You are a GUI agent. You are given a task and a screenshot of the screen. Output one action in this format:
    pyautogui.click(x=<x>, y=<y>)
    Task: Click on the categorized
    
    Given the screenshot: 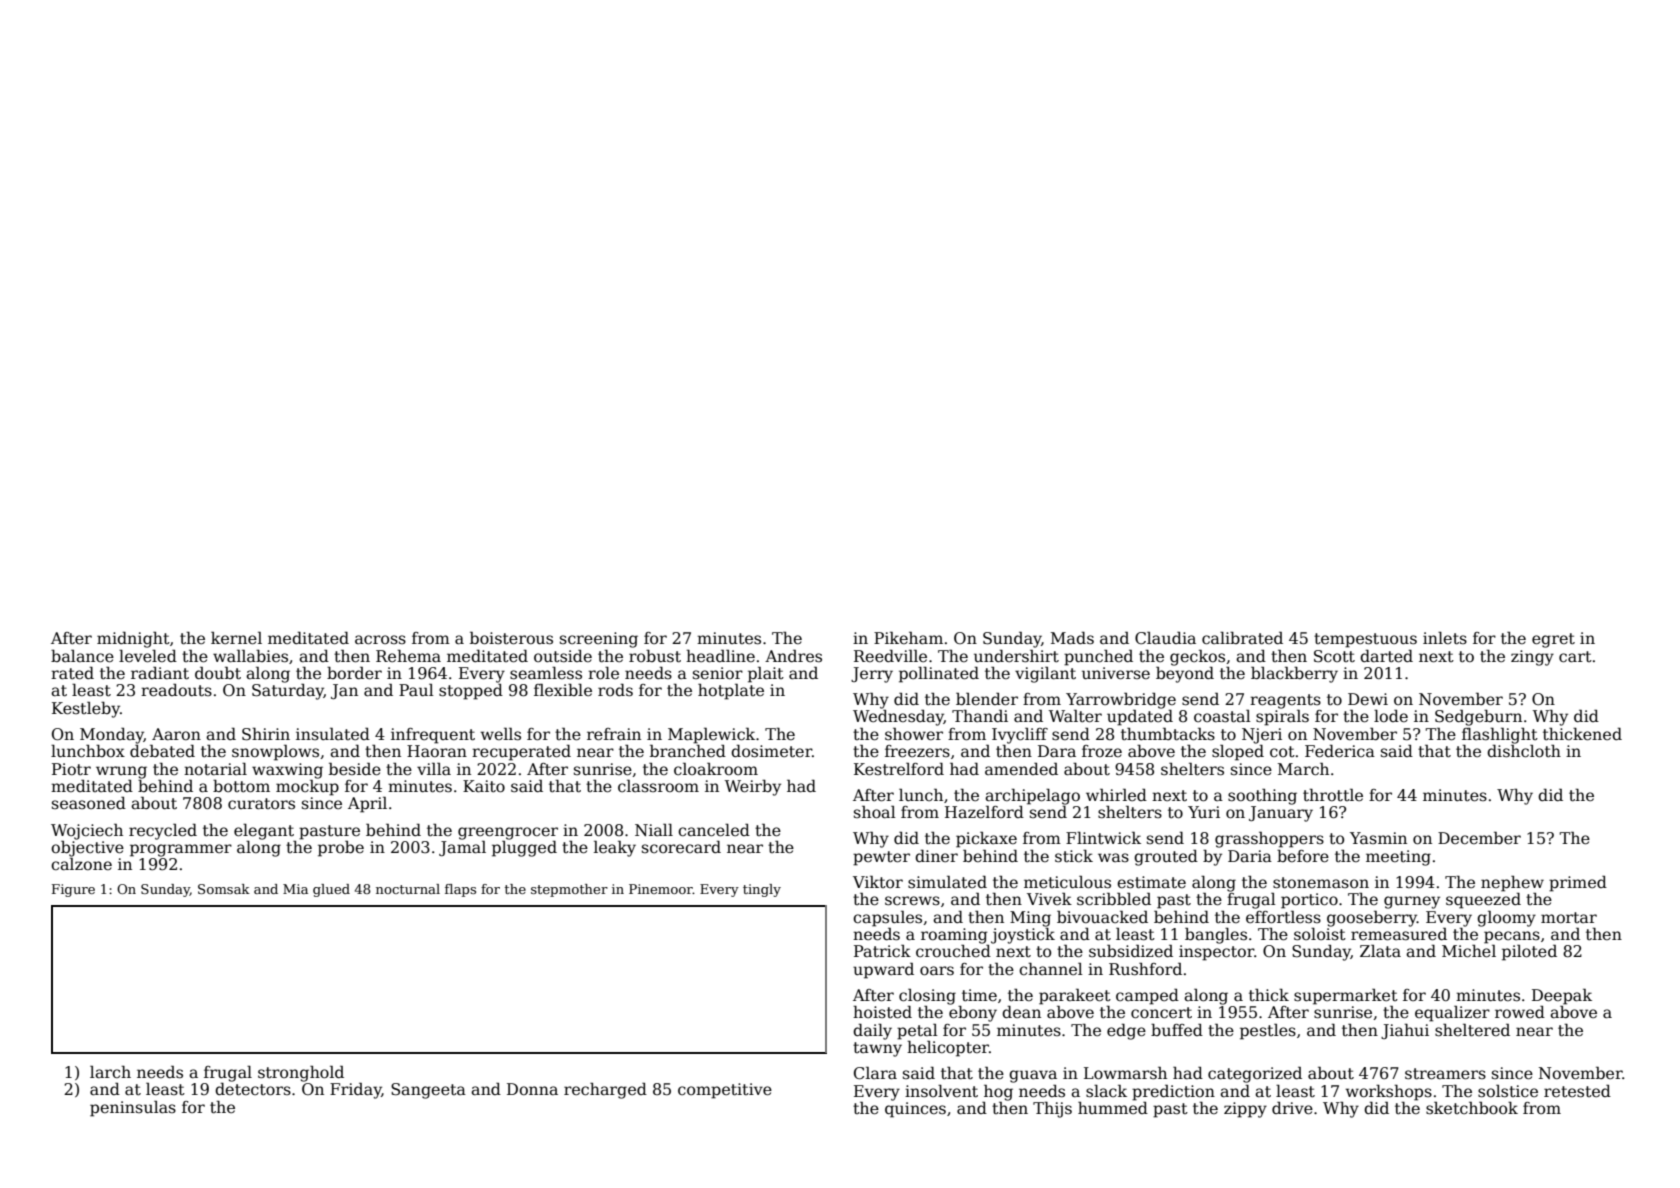 What is the action you would take?
    pyautogui.click(x=1255, y=1074)
